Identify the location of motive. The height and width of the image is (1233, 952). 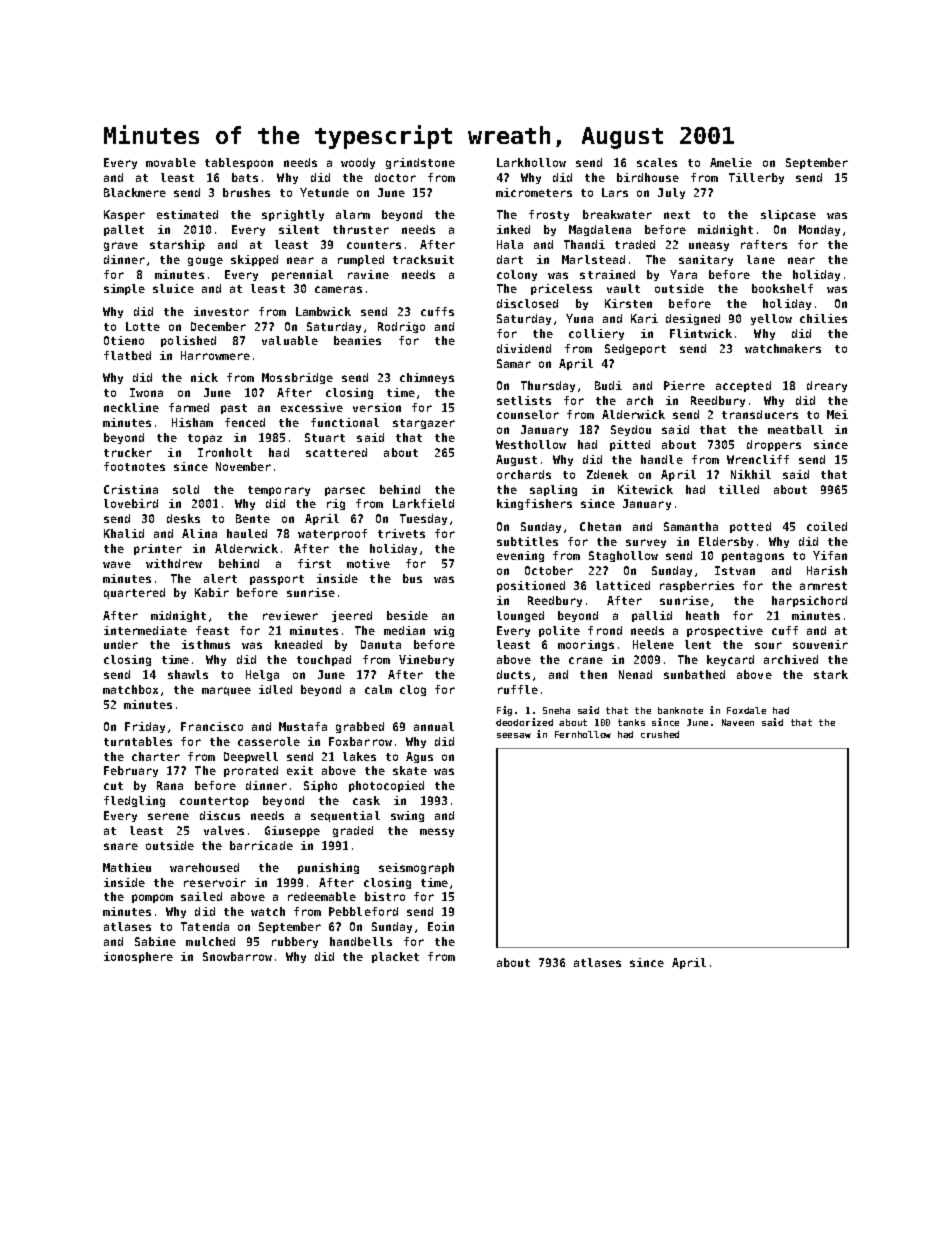
(368, 563).
